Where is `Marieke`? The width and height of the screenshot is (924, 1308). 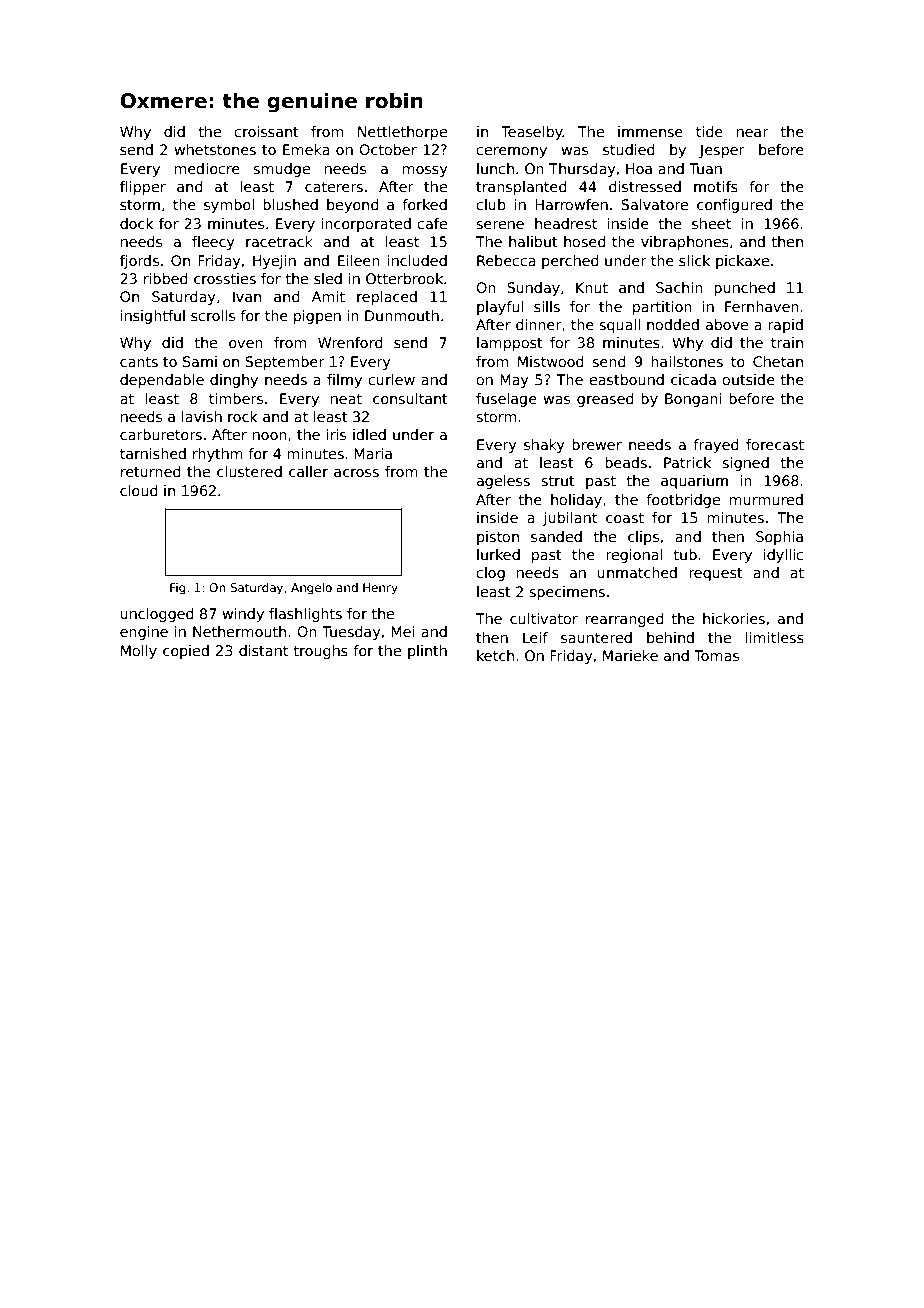
Marieke is located at coordinates (630, 655).
